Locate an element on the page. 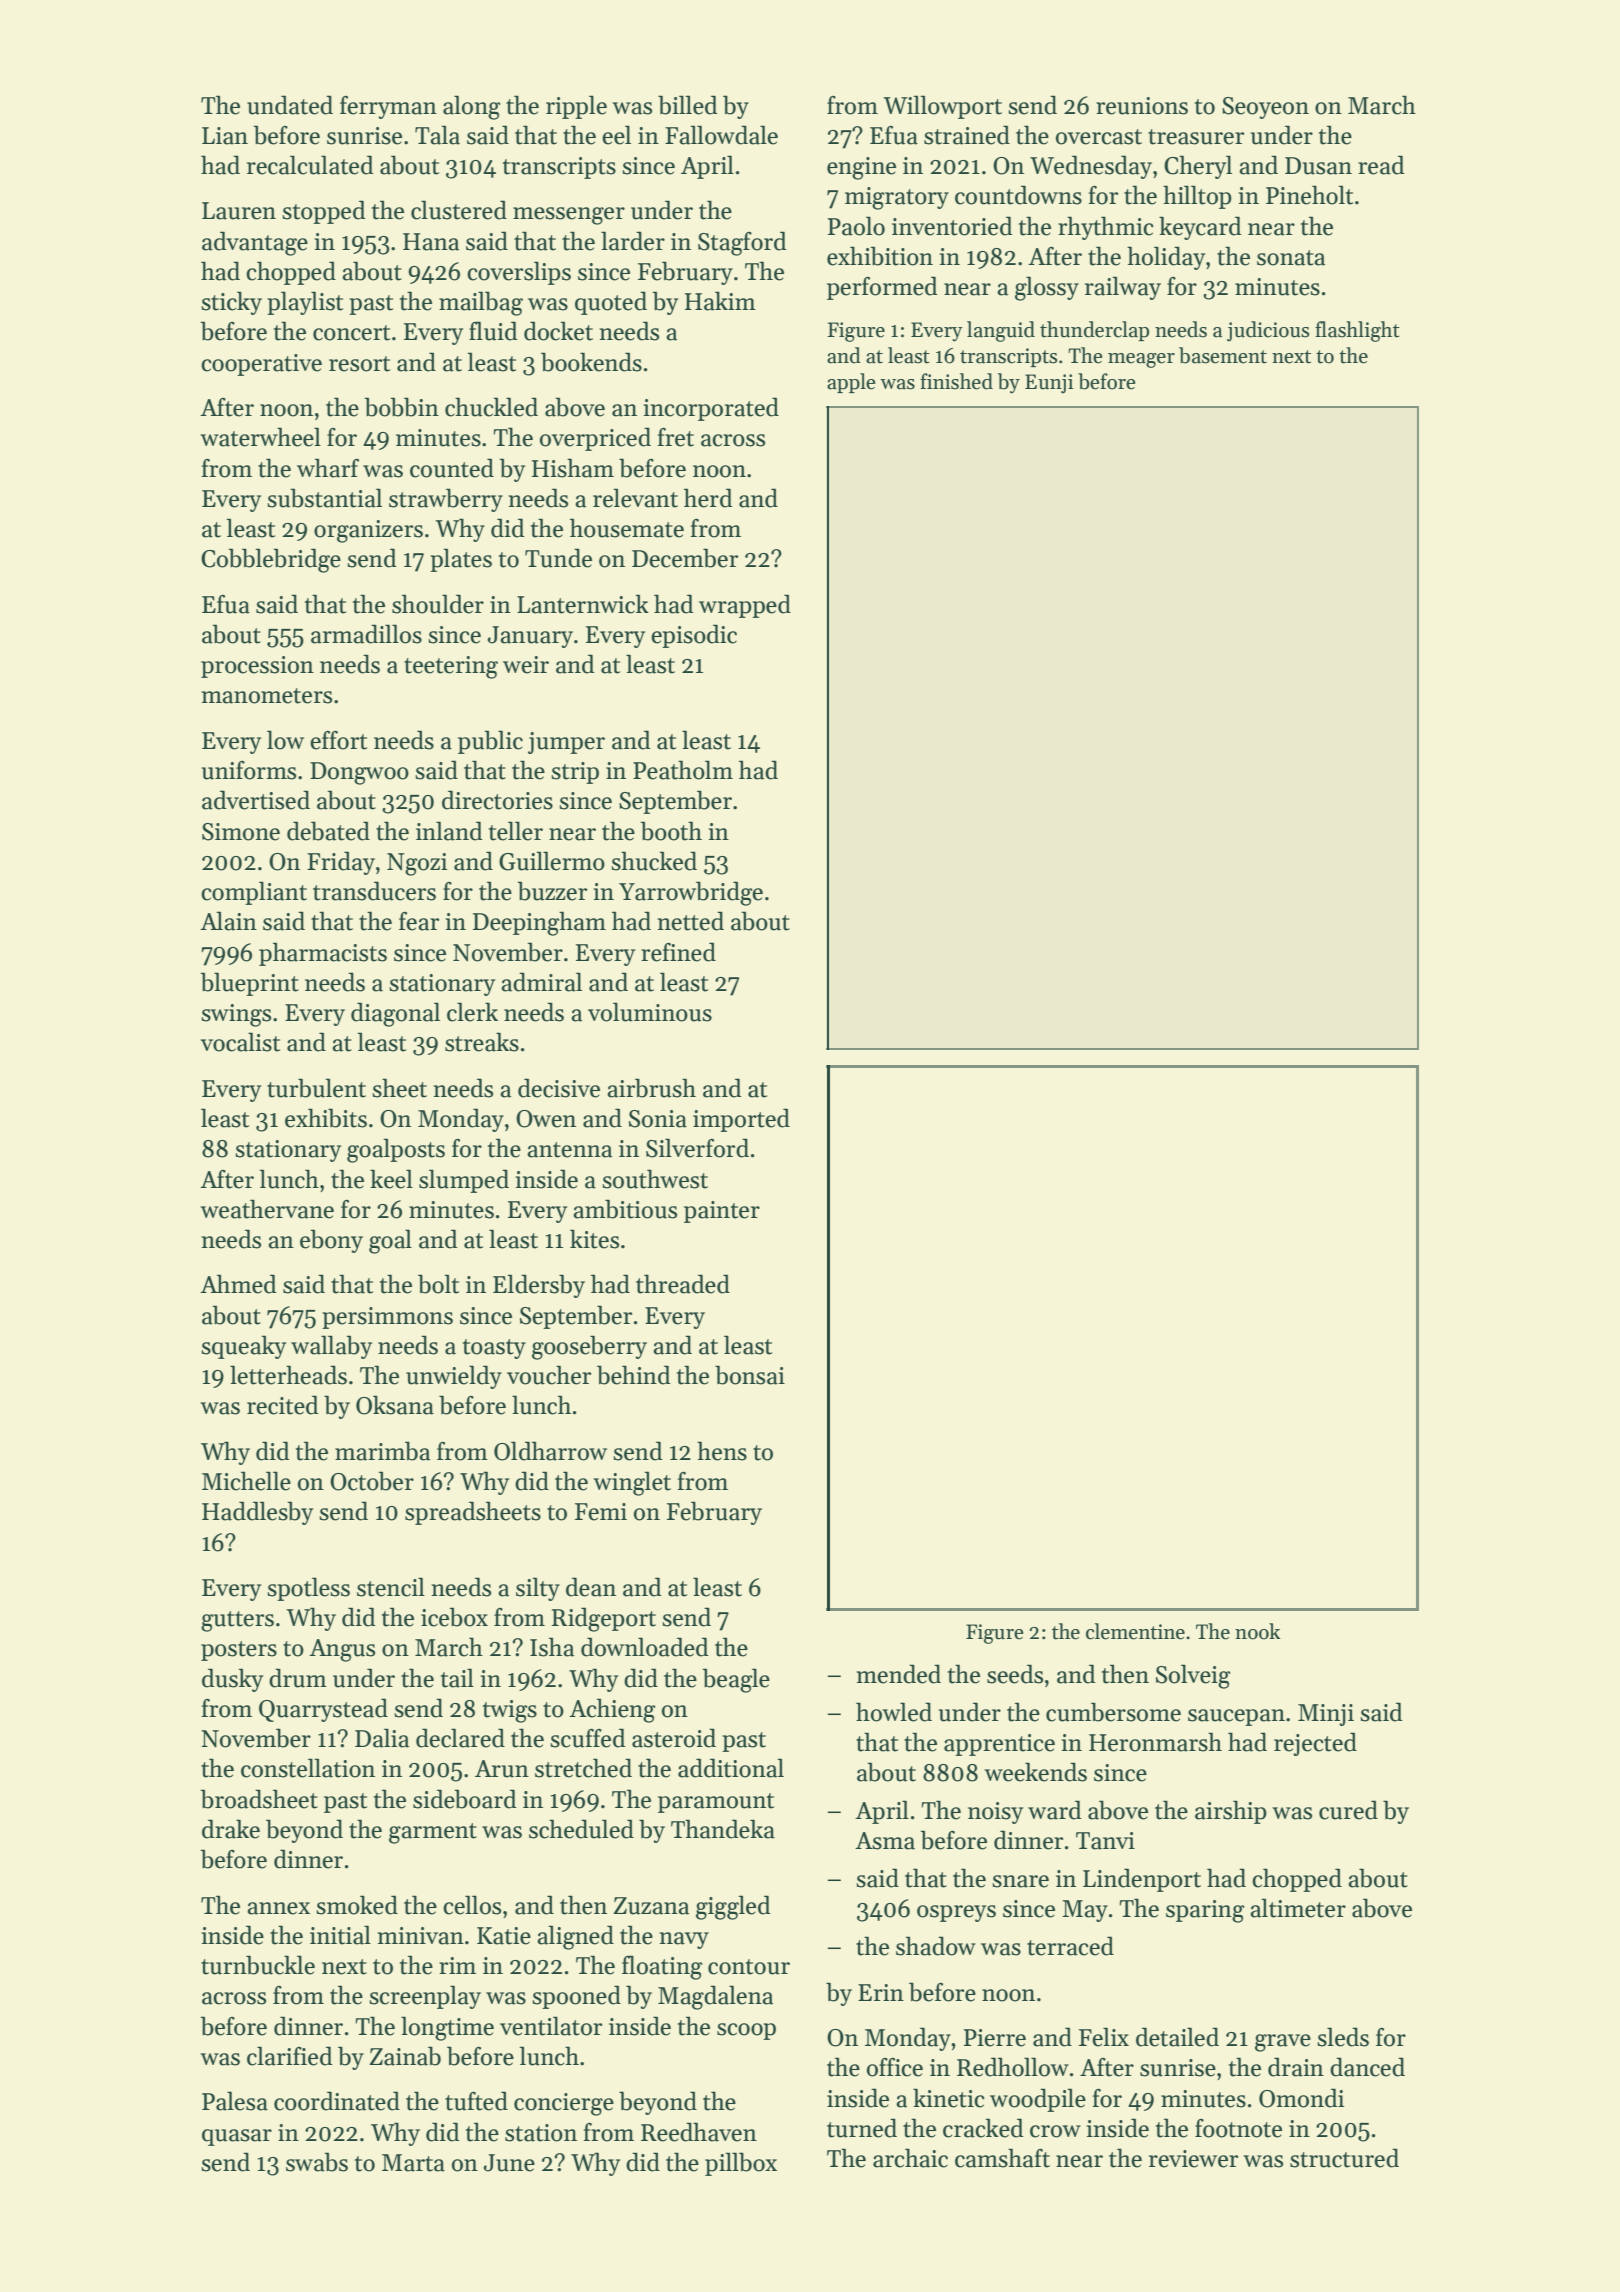  kites is located at coordinates (594, 1239).
